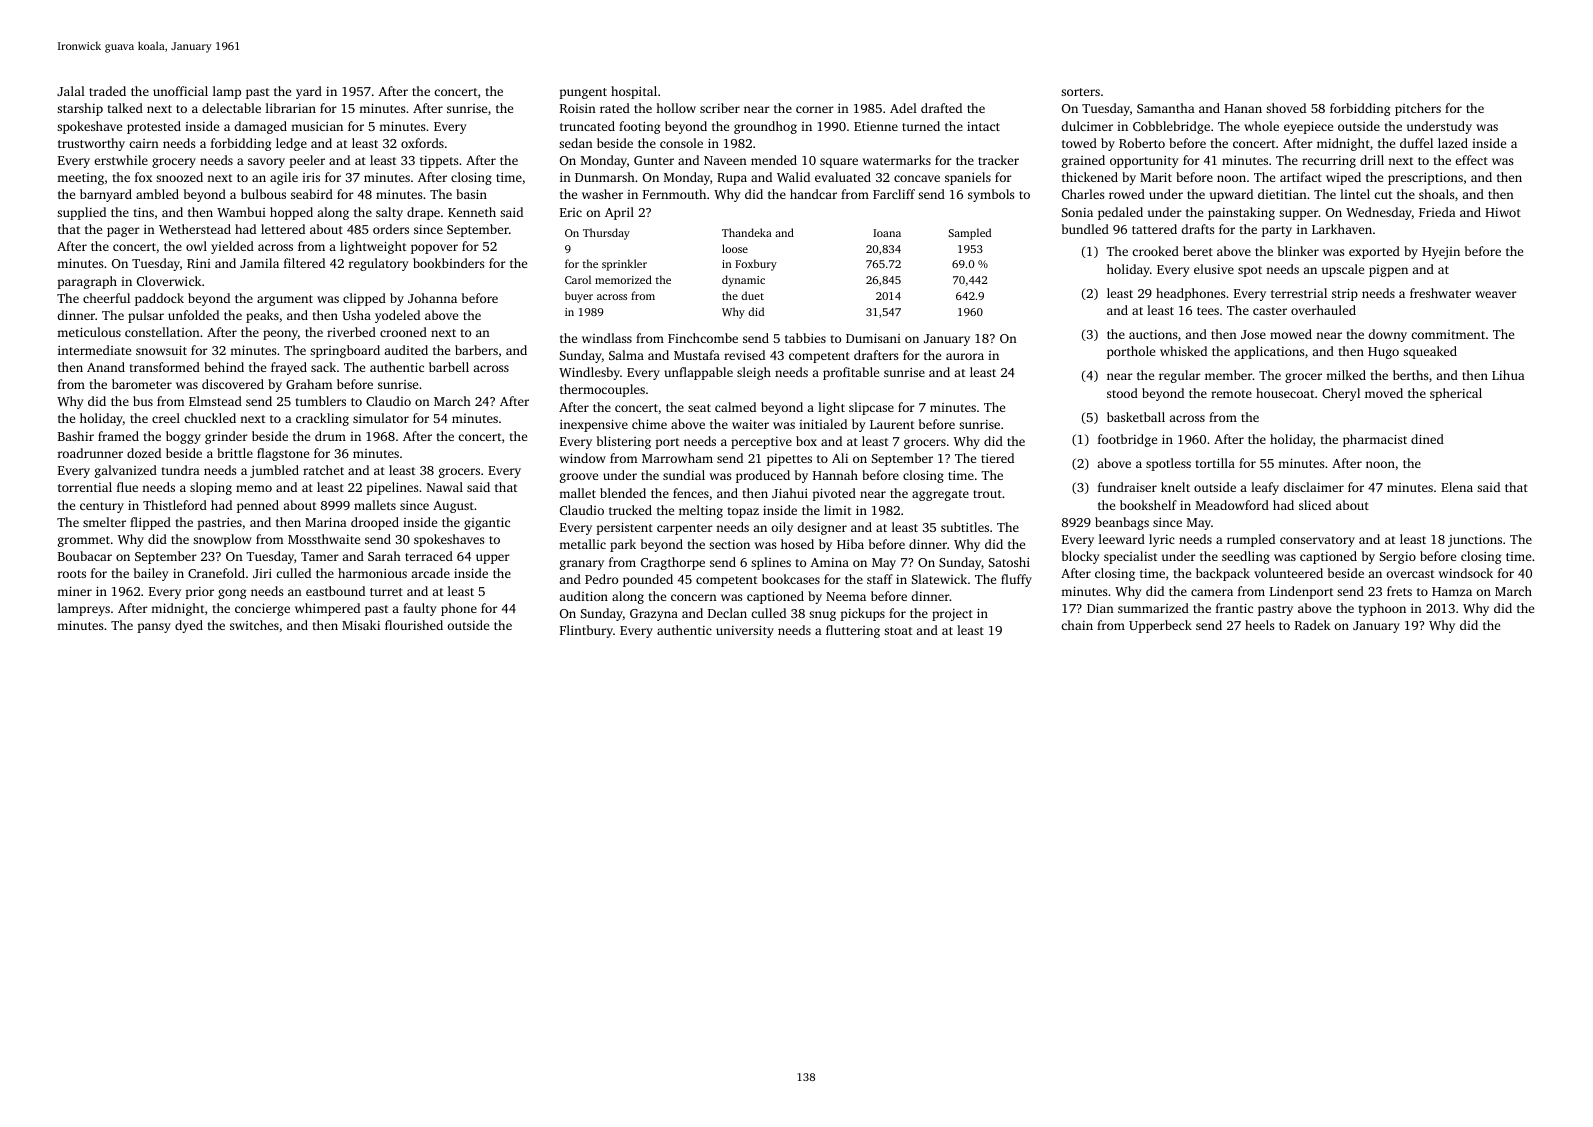 Image resolution: width=1593 pixels, height=1127 pixels. What do you see at coordinates (1286, 108) in the screenshot?
I see `shoved` at bounding box center [1286, 108].
